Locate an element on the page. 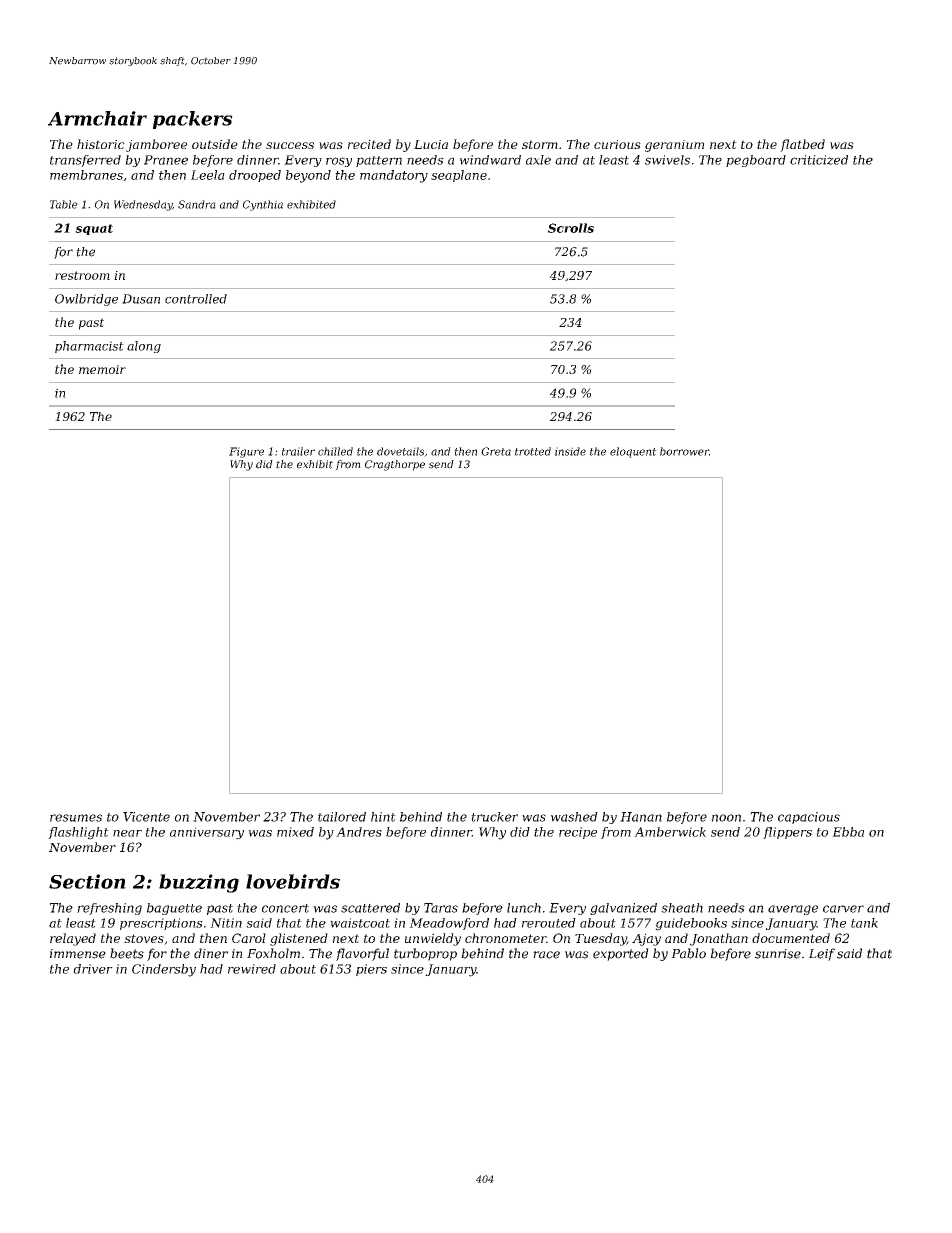 Image resolution: width=952 pixels, height=1233 pixels. pharmacist is located at coordinates (89, 347).
